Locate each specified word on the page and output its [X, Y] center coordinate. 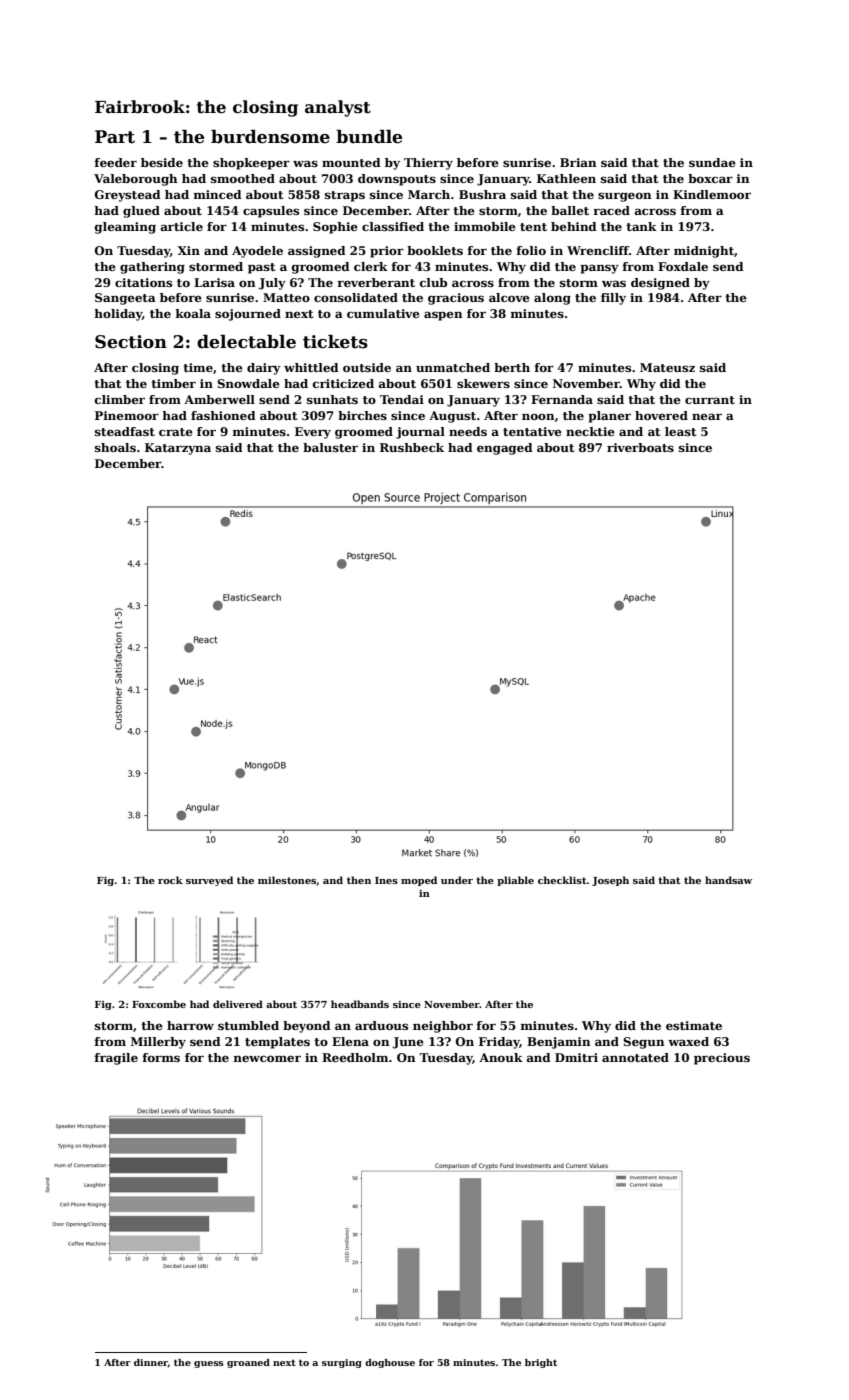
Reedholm [355, 1057]
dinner [151, 1362]
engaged [505, 449]
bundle [369, 137]
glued [141, 212]
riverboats [640, 447]
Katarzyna [178, 449]
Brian [578, 162]
